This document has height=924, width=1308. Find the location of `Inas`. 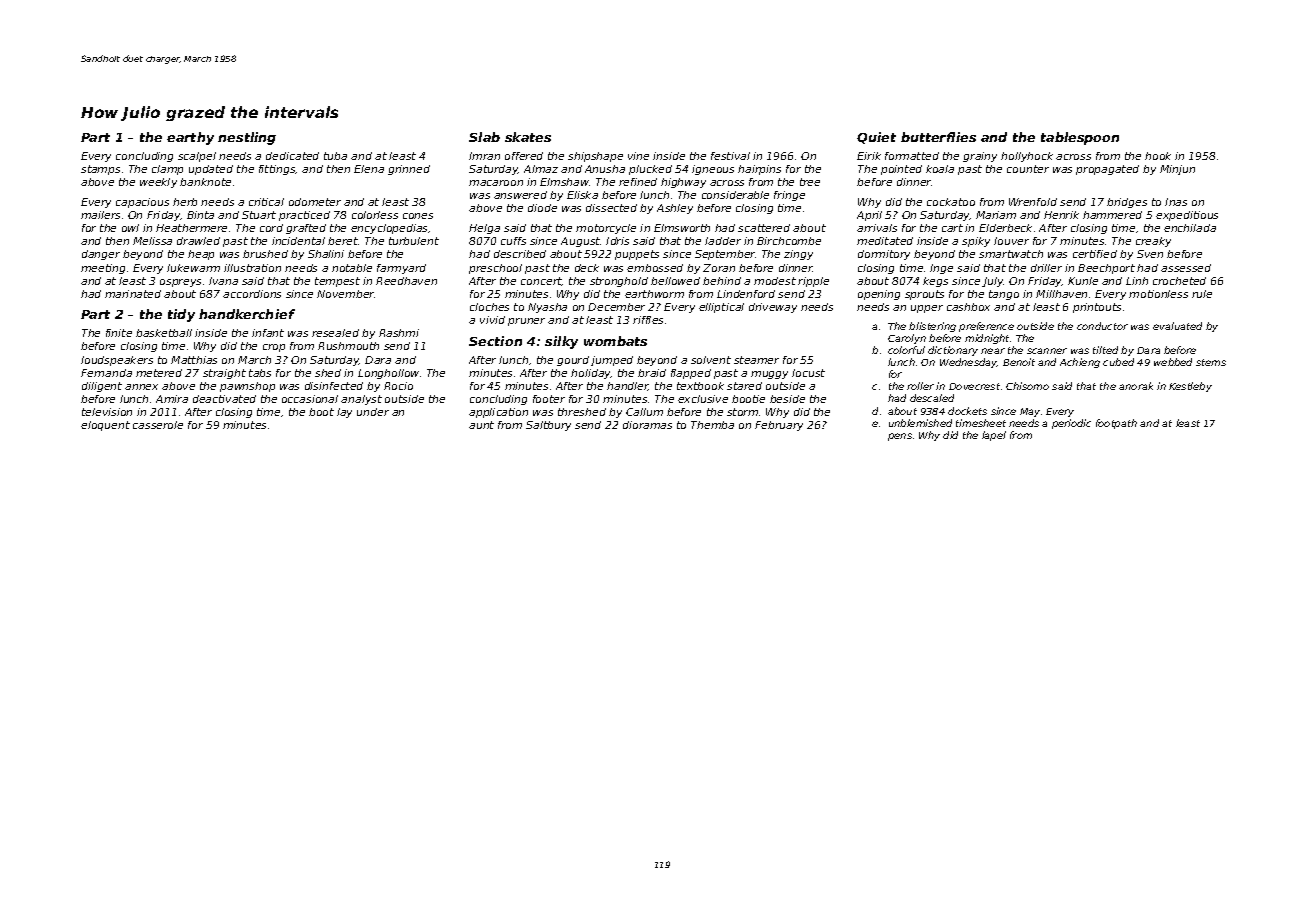

Inas is located at coordinates (1176, 202).
